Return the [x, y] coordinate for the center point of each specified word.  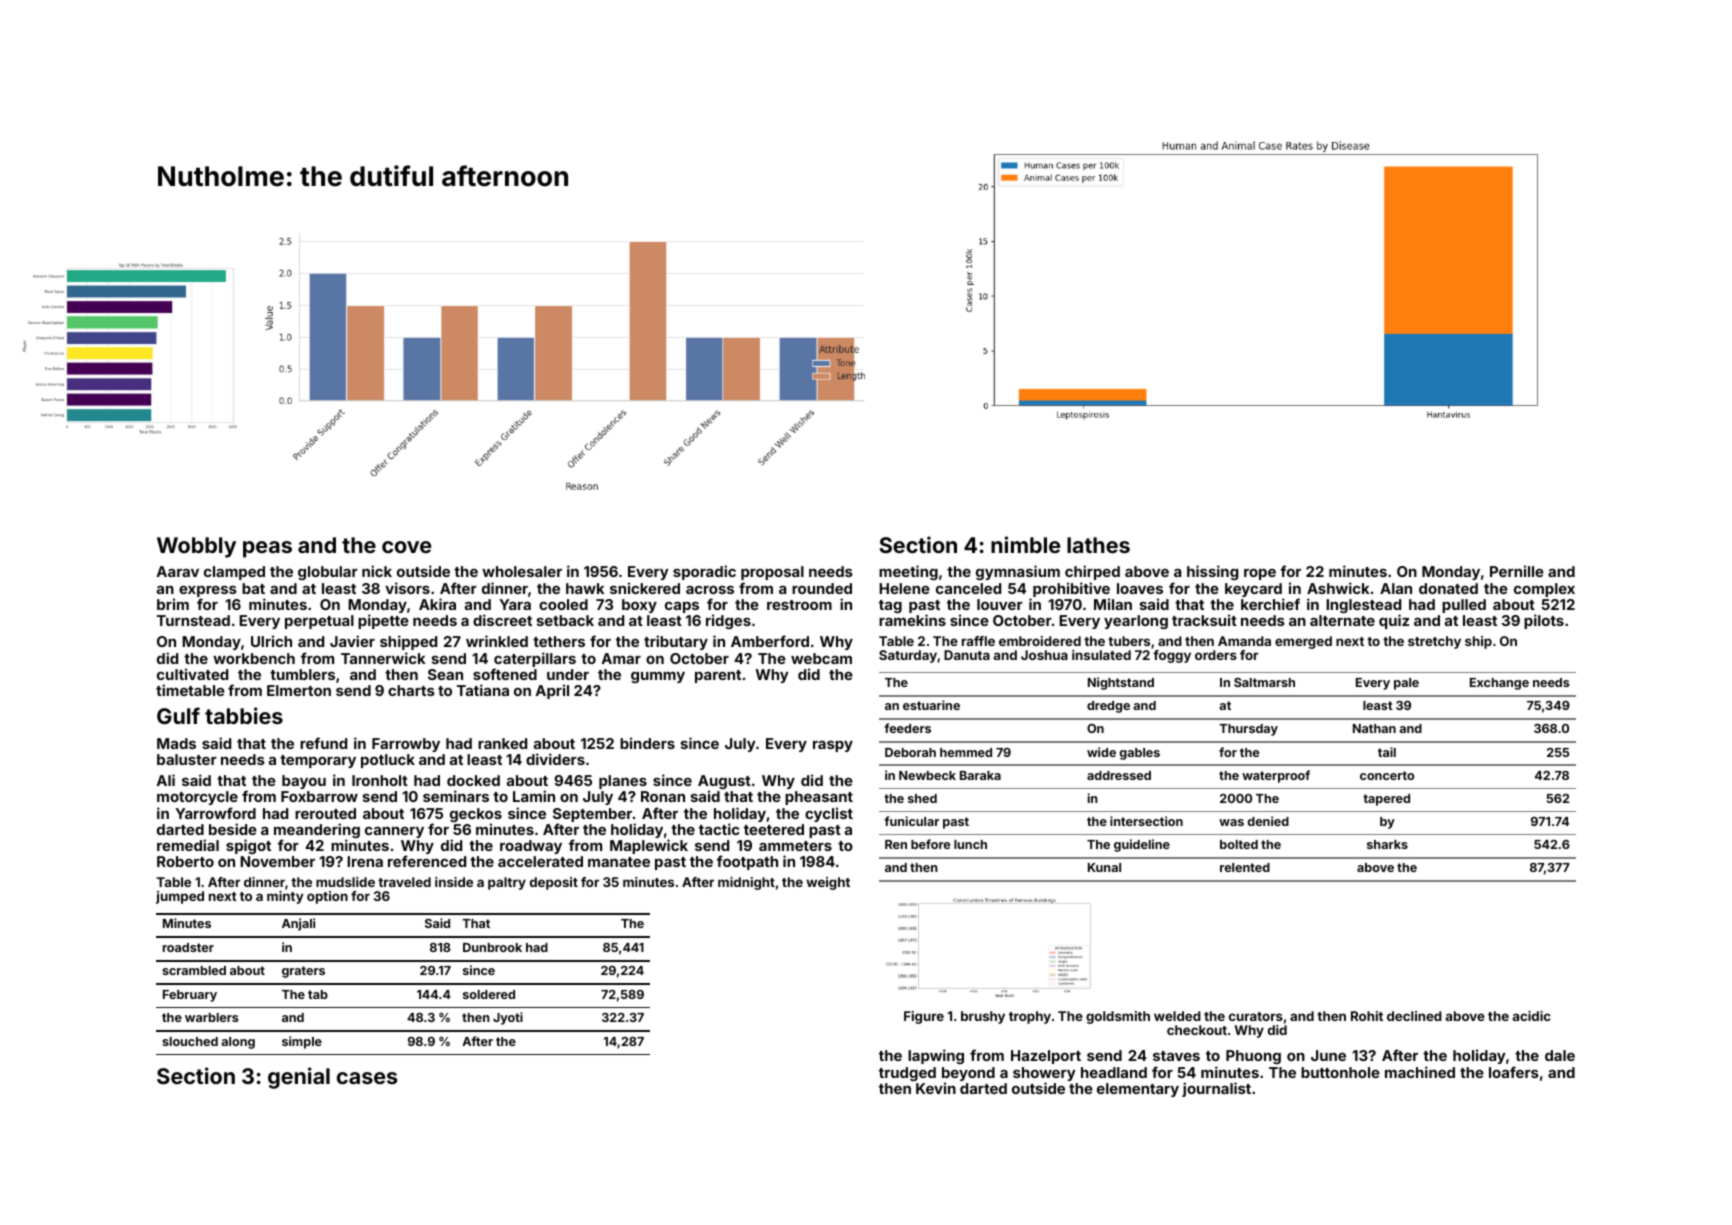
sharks [1387, 844]
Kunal [1104, 867]
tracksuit [1204, 620]
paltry [507, 883]
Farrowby [406, 745]
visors [407, 588]
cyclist [829, 814]
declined [1414, 1016]
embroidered [1040, 641]
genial [299, 1078]
